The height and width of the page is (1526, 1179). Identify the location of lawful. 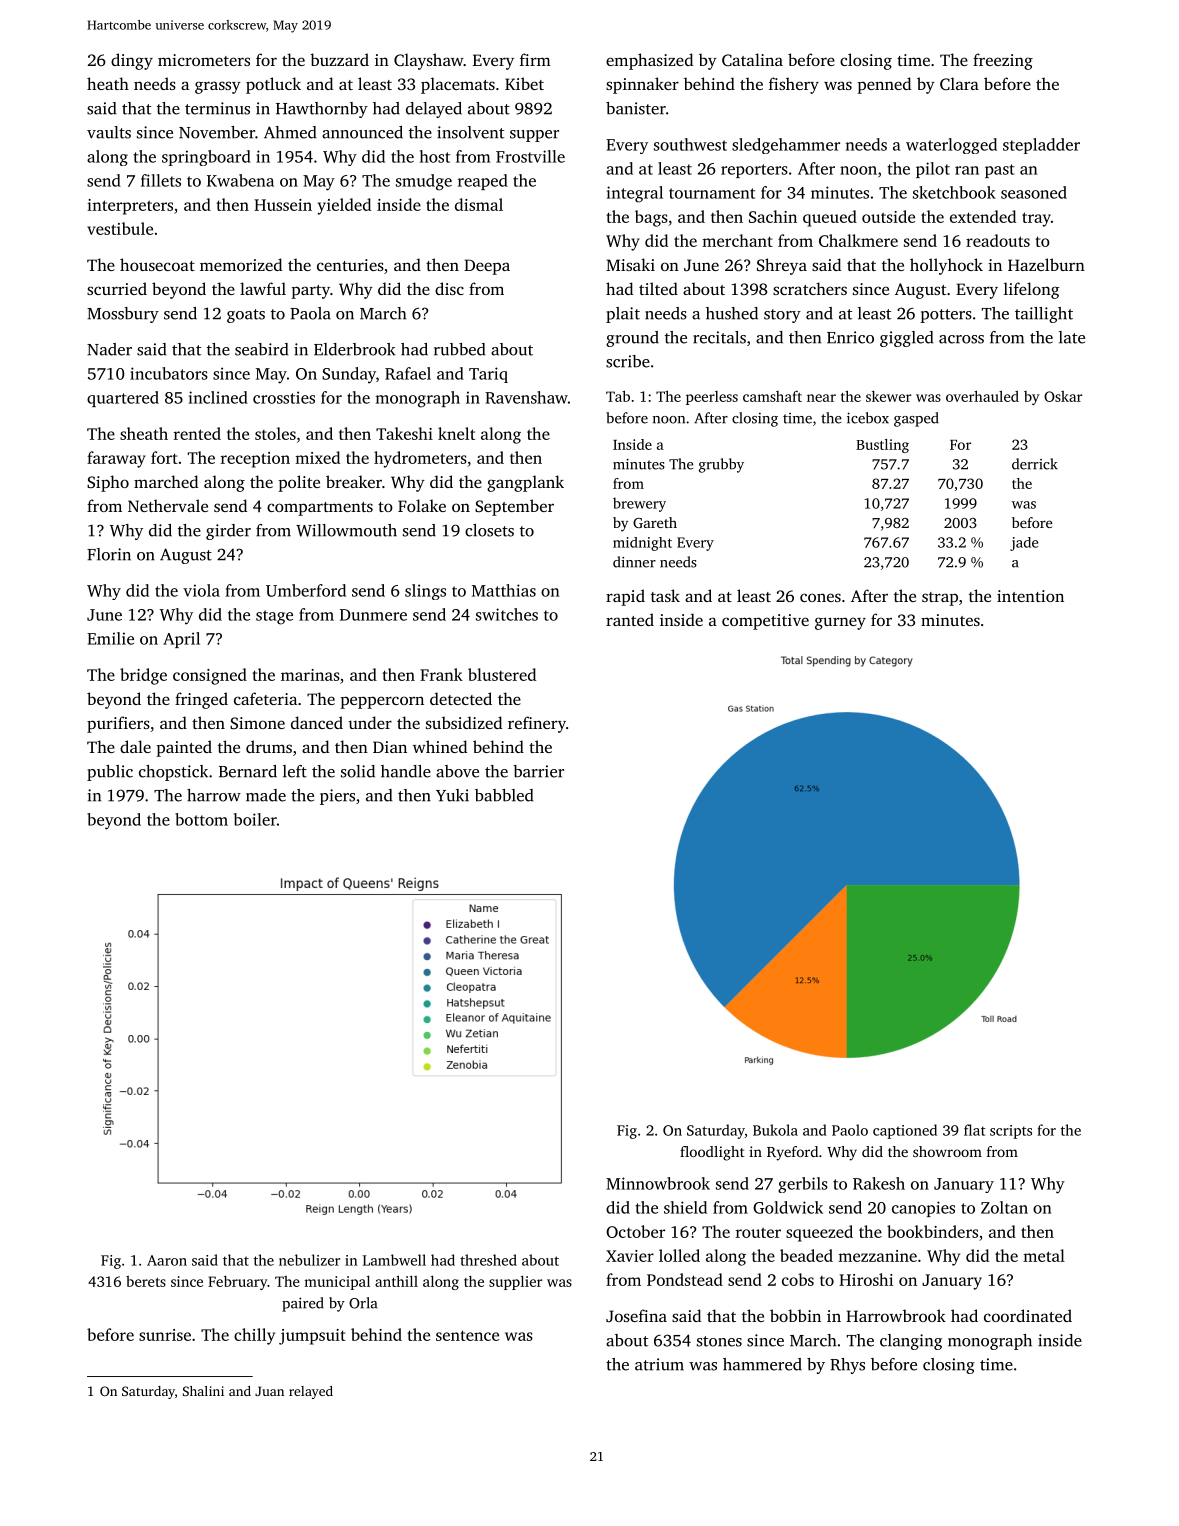
(263, 288).
